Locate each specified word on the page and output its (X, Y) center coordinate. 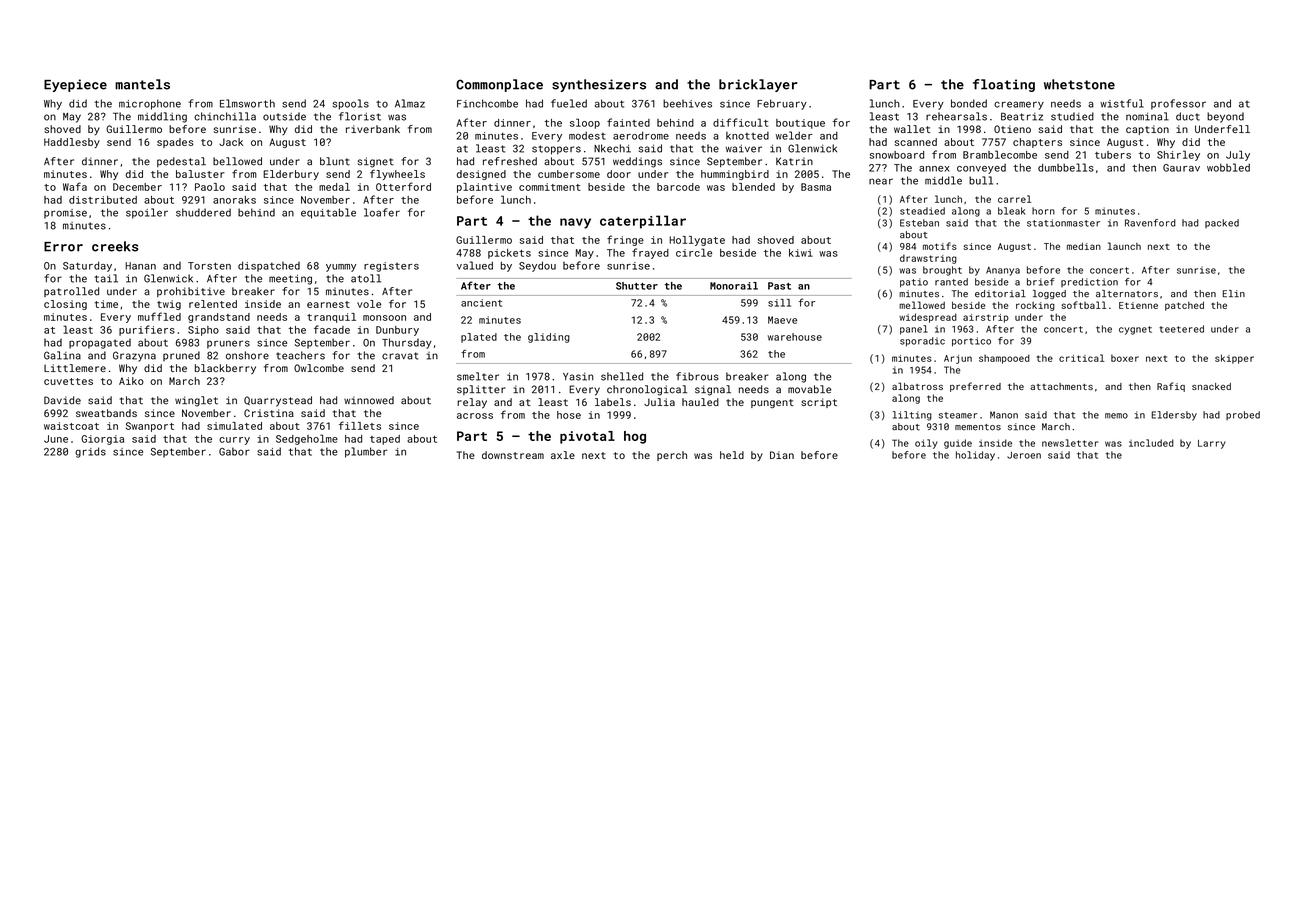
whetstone (1079, 84)
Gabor (234, 451)
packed (1222, 223)
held (732, 455)
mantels (142, 84)
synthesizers (599, 85)
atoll (366, 278)
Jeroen (1024, 455)
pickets (509, 254)
